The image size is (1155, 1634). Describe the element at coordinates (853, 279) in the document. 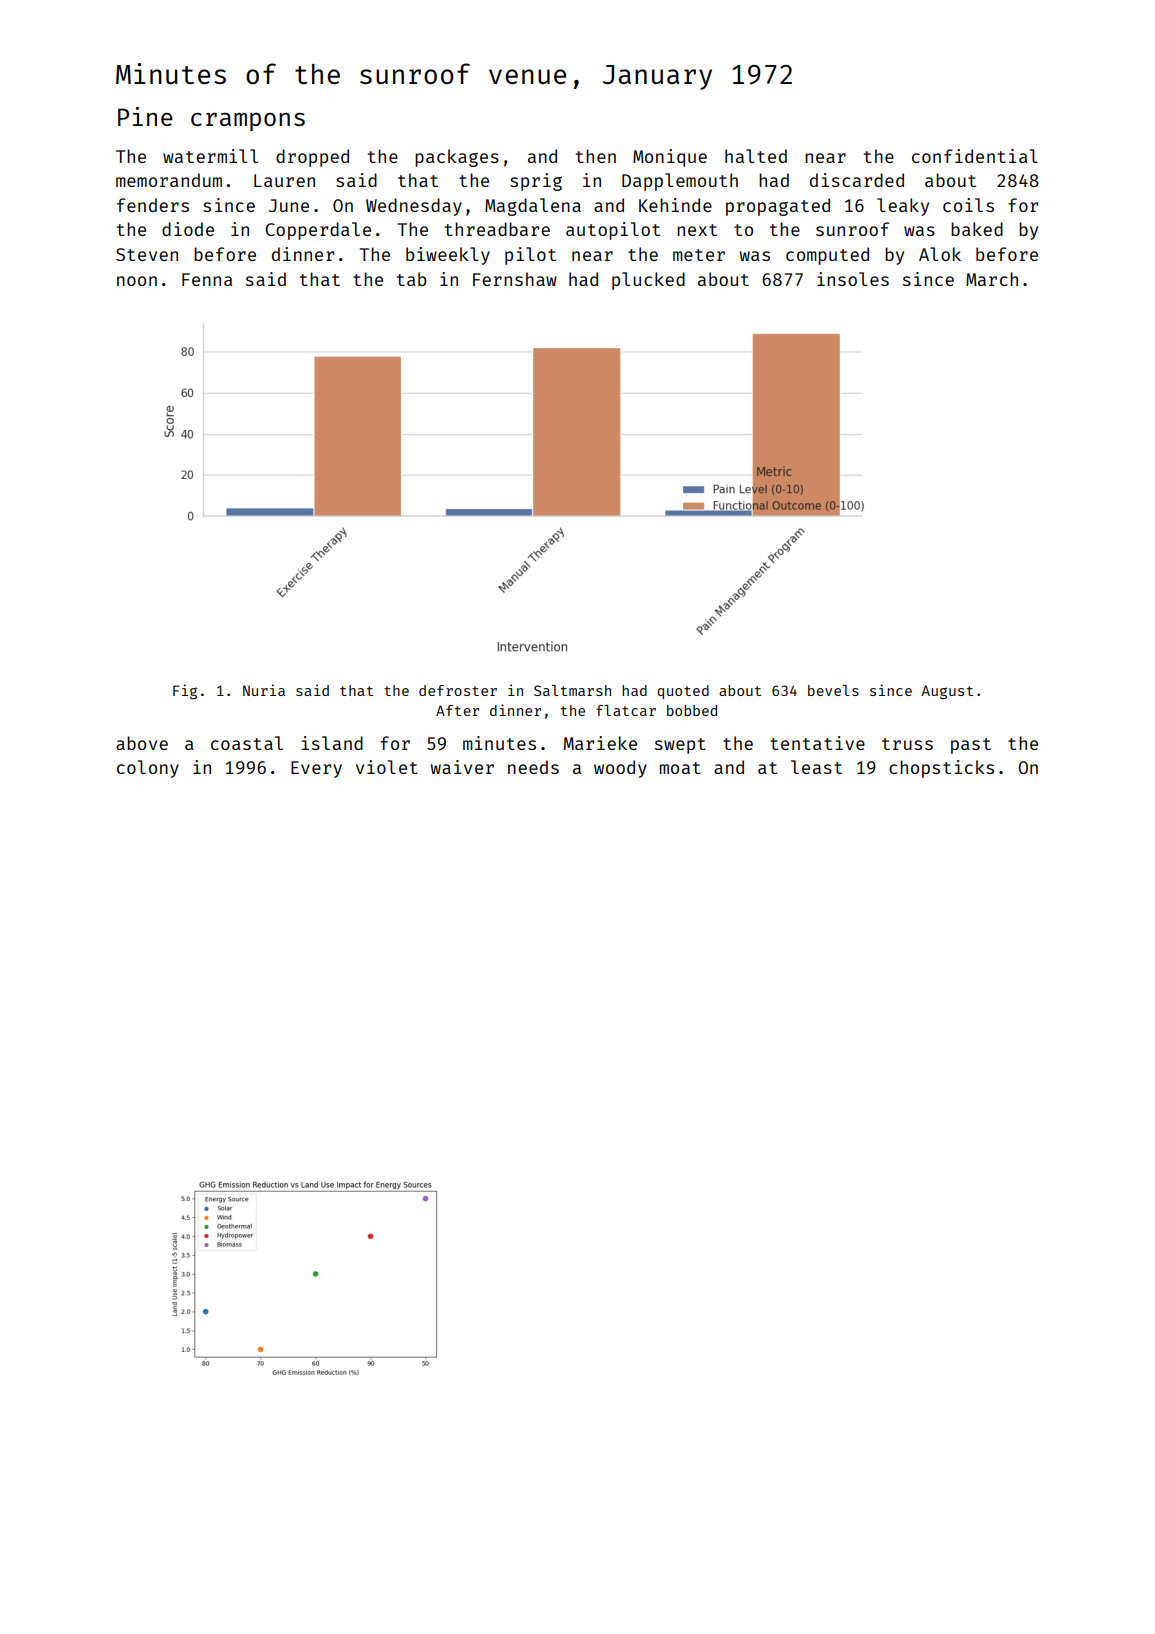

I see `insoles` at that location.
